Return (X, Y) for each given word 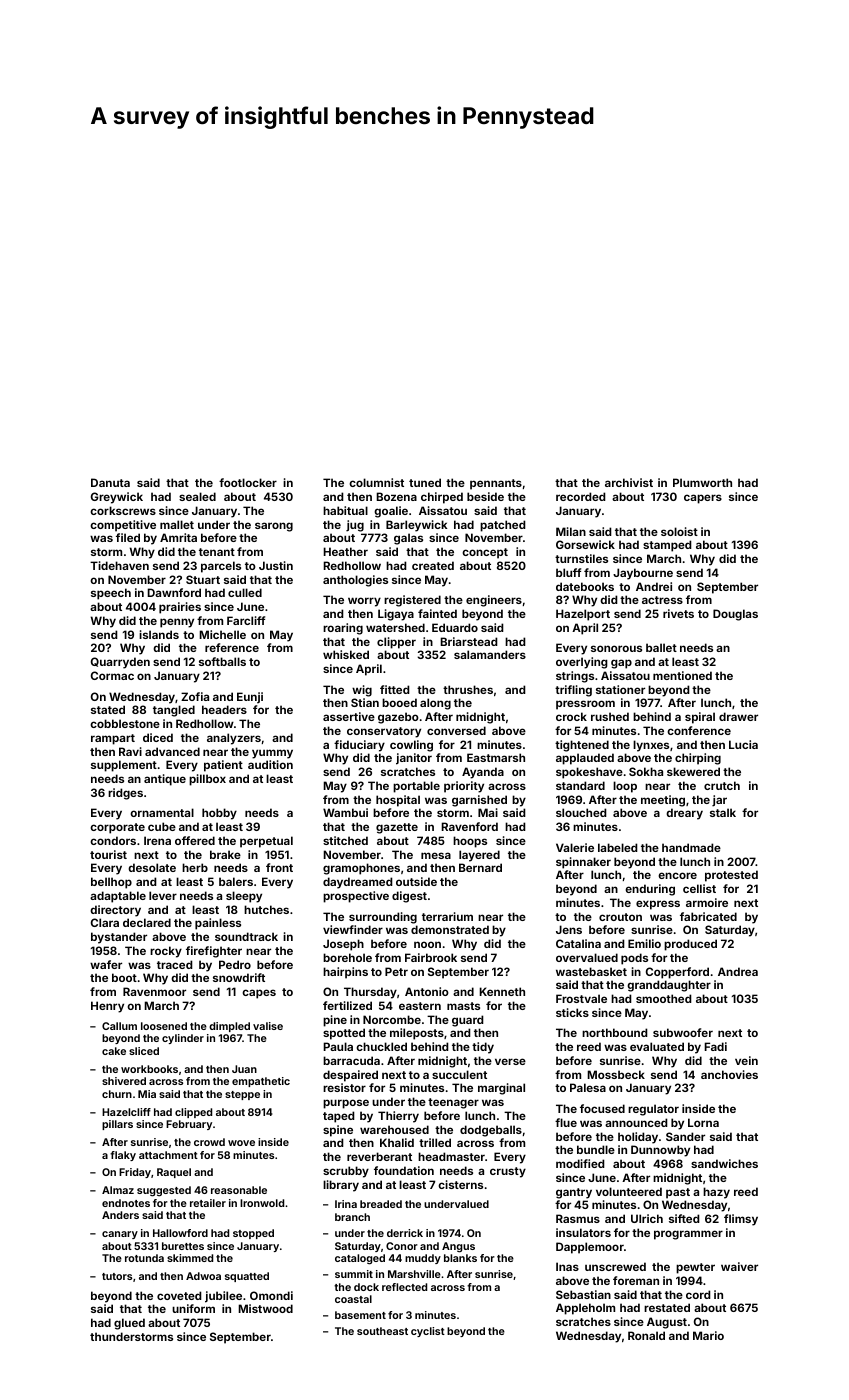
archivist (629, 482)
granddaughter (669, 986)
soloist (679, 531)
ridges (125, 794)
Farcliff (246, 620)
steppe (242, 1095)
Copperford (677, 973)
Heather (345, 551)
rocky (166, 952)
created (433, 565)
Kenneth (502, 991)
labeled (618, 847)
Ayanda (483, 773)
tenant (217, 552)
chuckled (381, 1046)
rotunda (144, 1258)
